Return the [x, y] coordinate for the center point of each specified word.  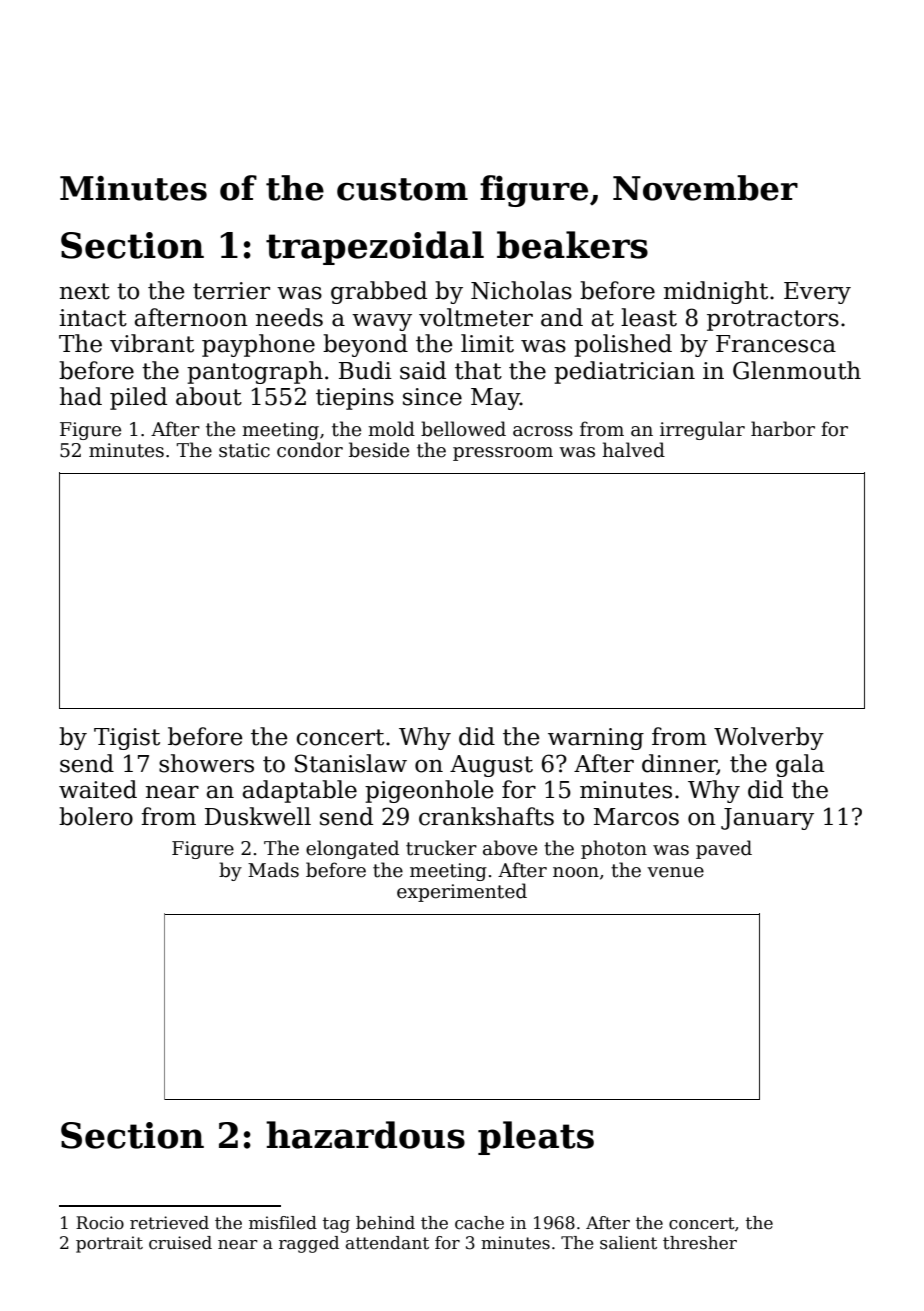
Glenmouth [797, 370]
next [85, 291]
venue [675, 872]
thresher [700, 1243]
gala [800, 765]
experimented [462, 892]
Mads [273, 870]
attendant [387, 1243]
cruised [180, 1243]
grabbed [379, 292]
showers [206, 763]
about [209, 396]
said [423, 370]
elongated [352, 849]
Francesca [776, 344]
